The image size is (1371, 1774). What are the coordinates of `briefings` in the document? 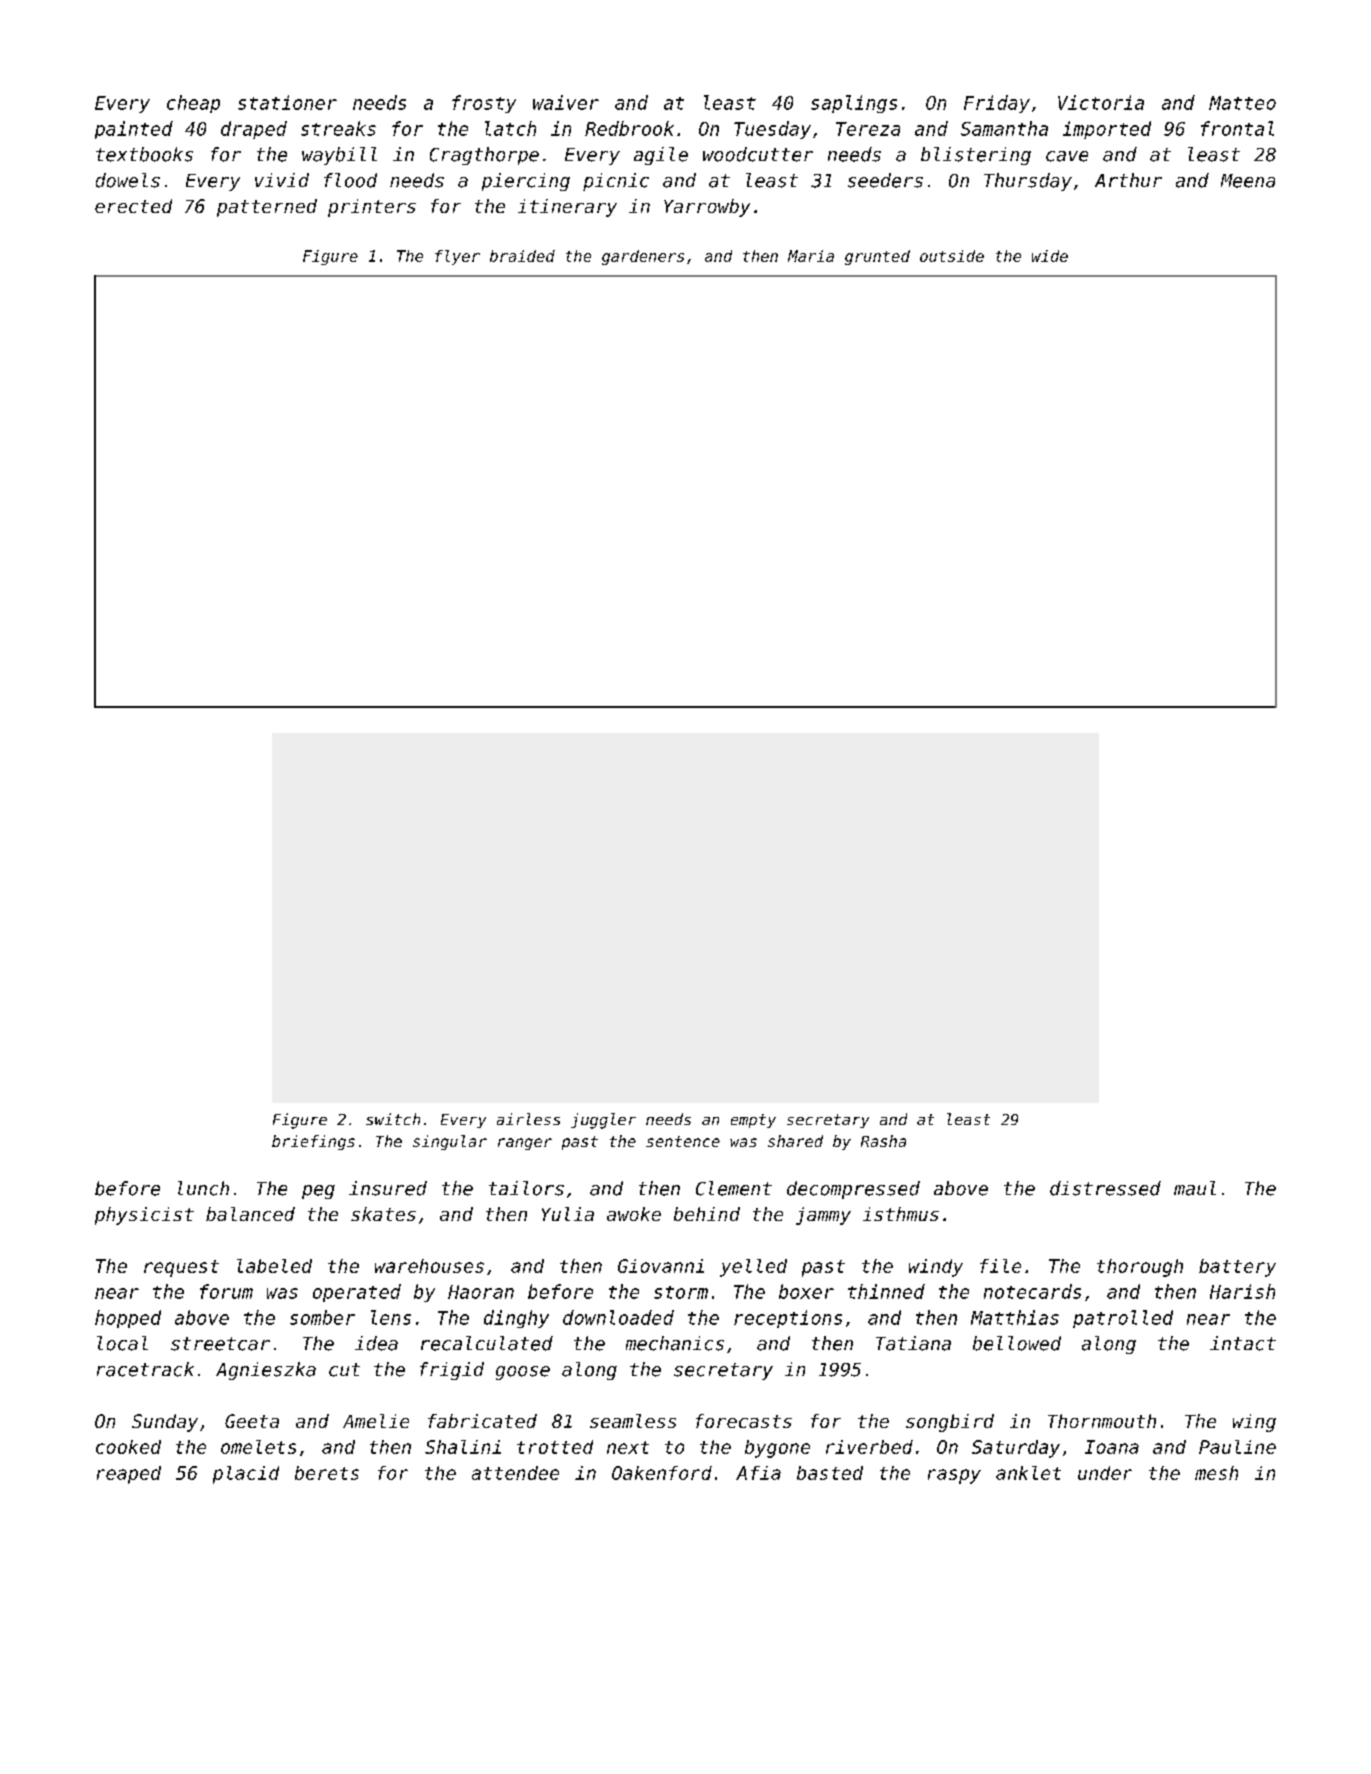 It's located at (313, 1142).
